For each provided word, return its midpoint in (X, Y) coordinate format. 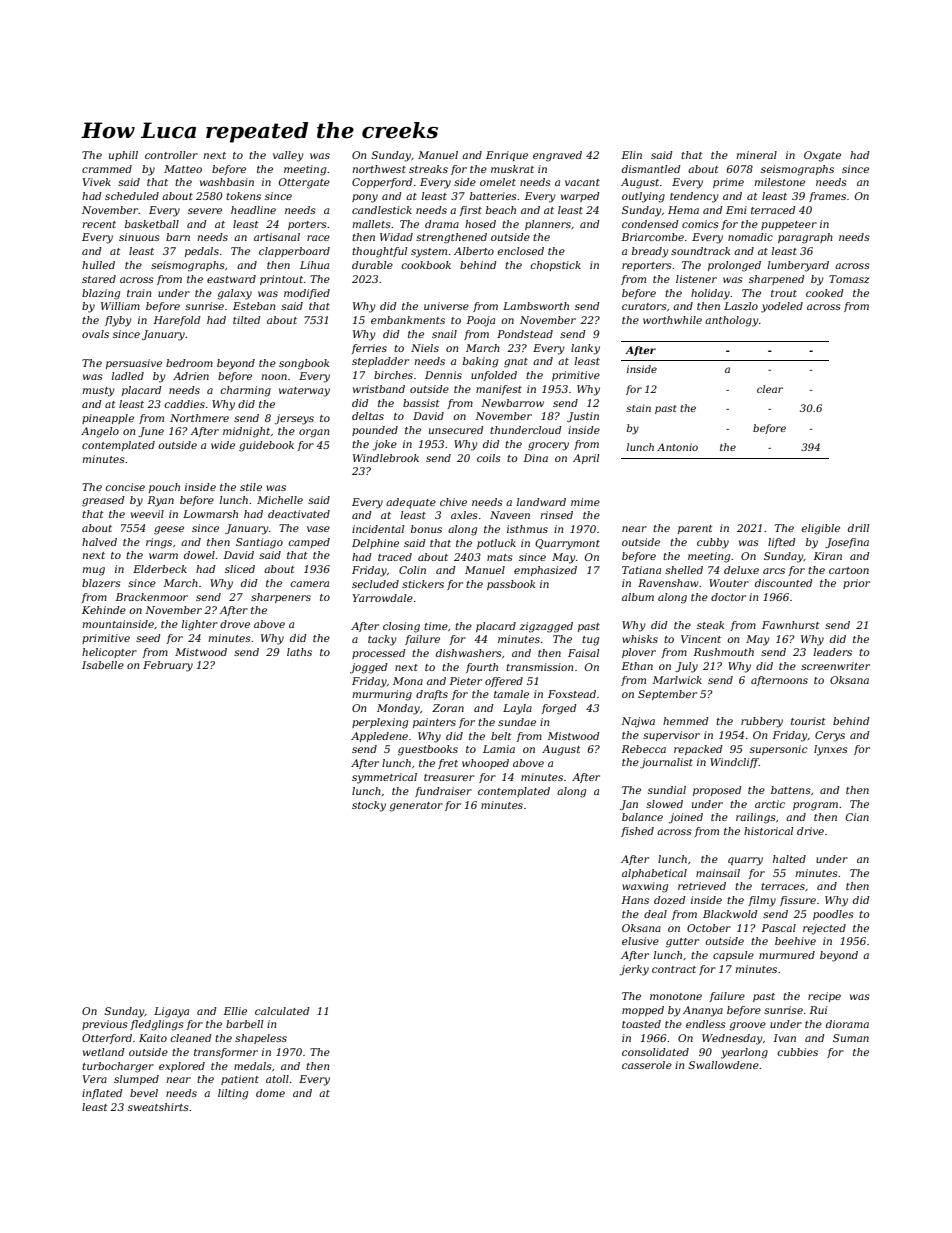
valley (288, 156)
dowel (199, 555)
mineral (756, 155)
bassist (421, 403)
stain (638, 408)
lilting (233, 1094)
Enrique (507, 156)
